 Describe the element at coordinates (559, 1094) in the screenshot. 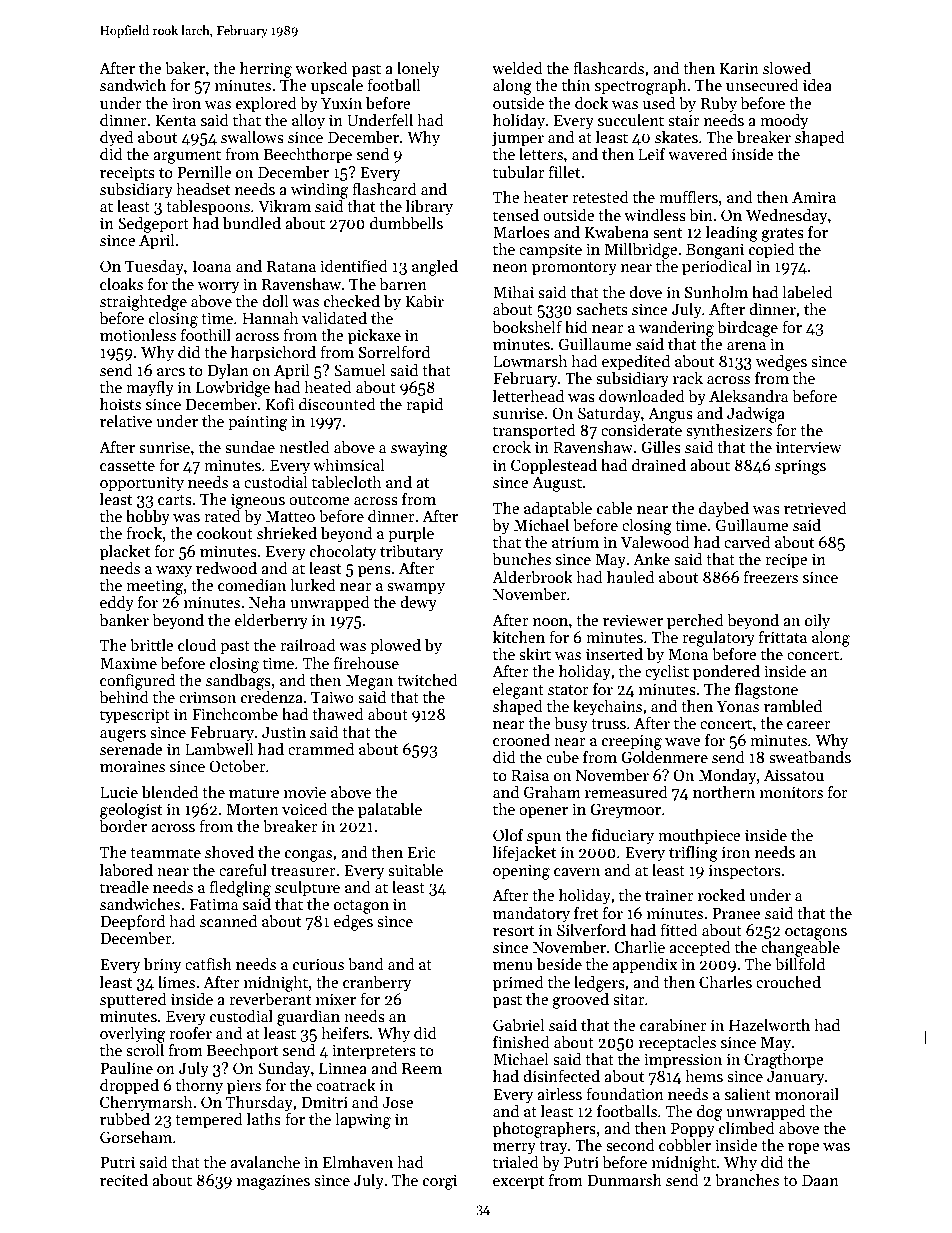

I see `airless` at that location.
